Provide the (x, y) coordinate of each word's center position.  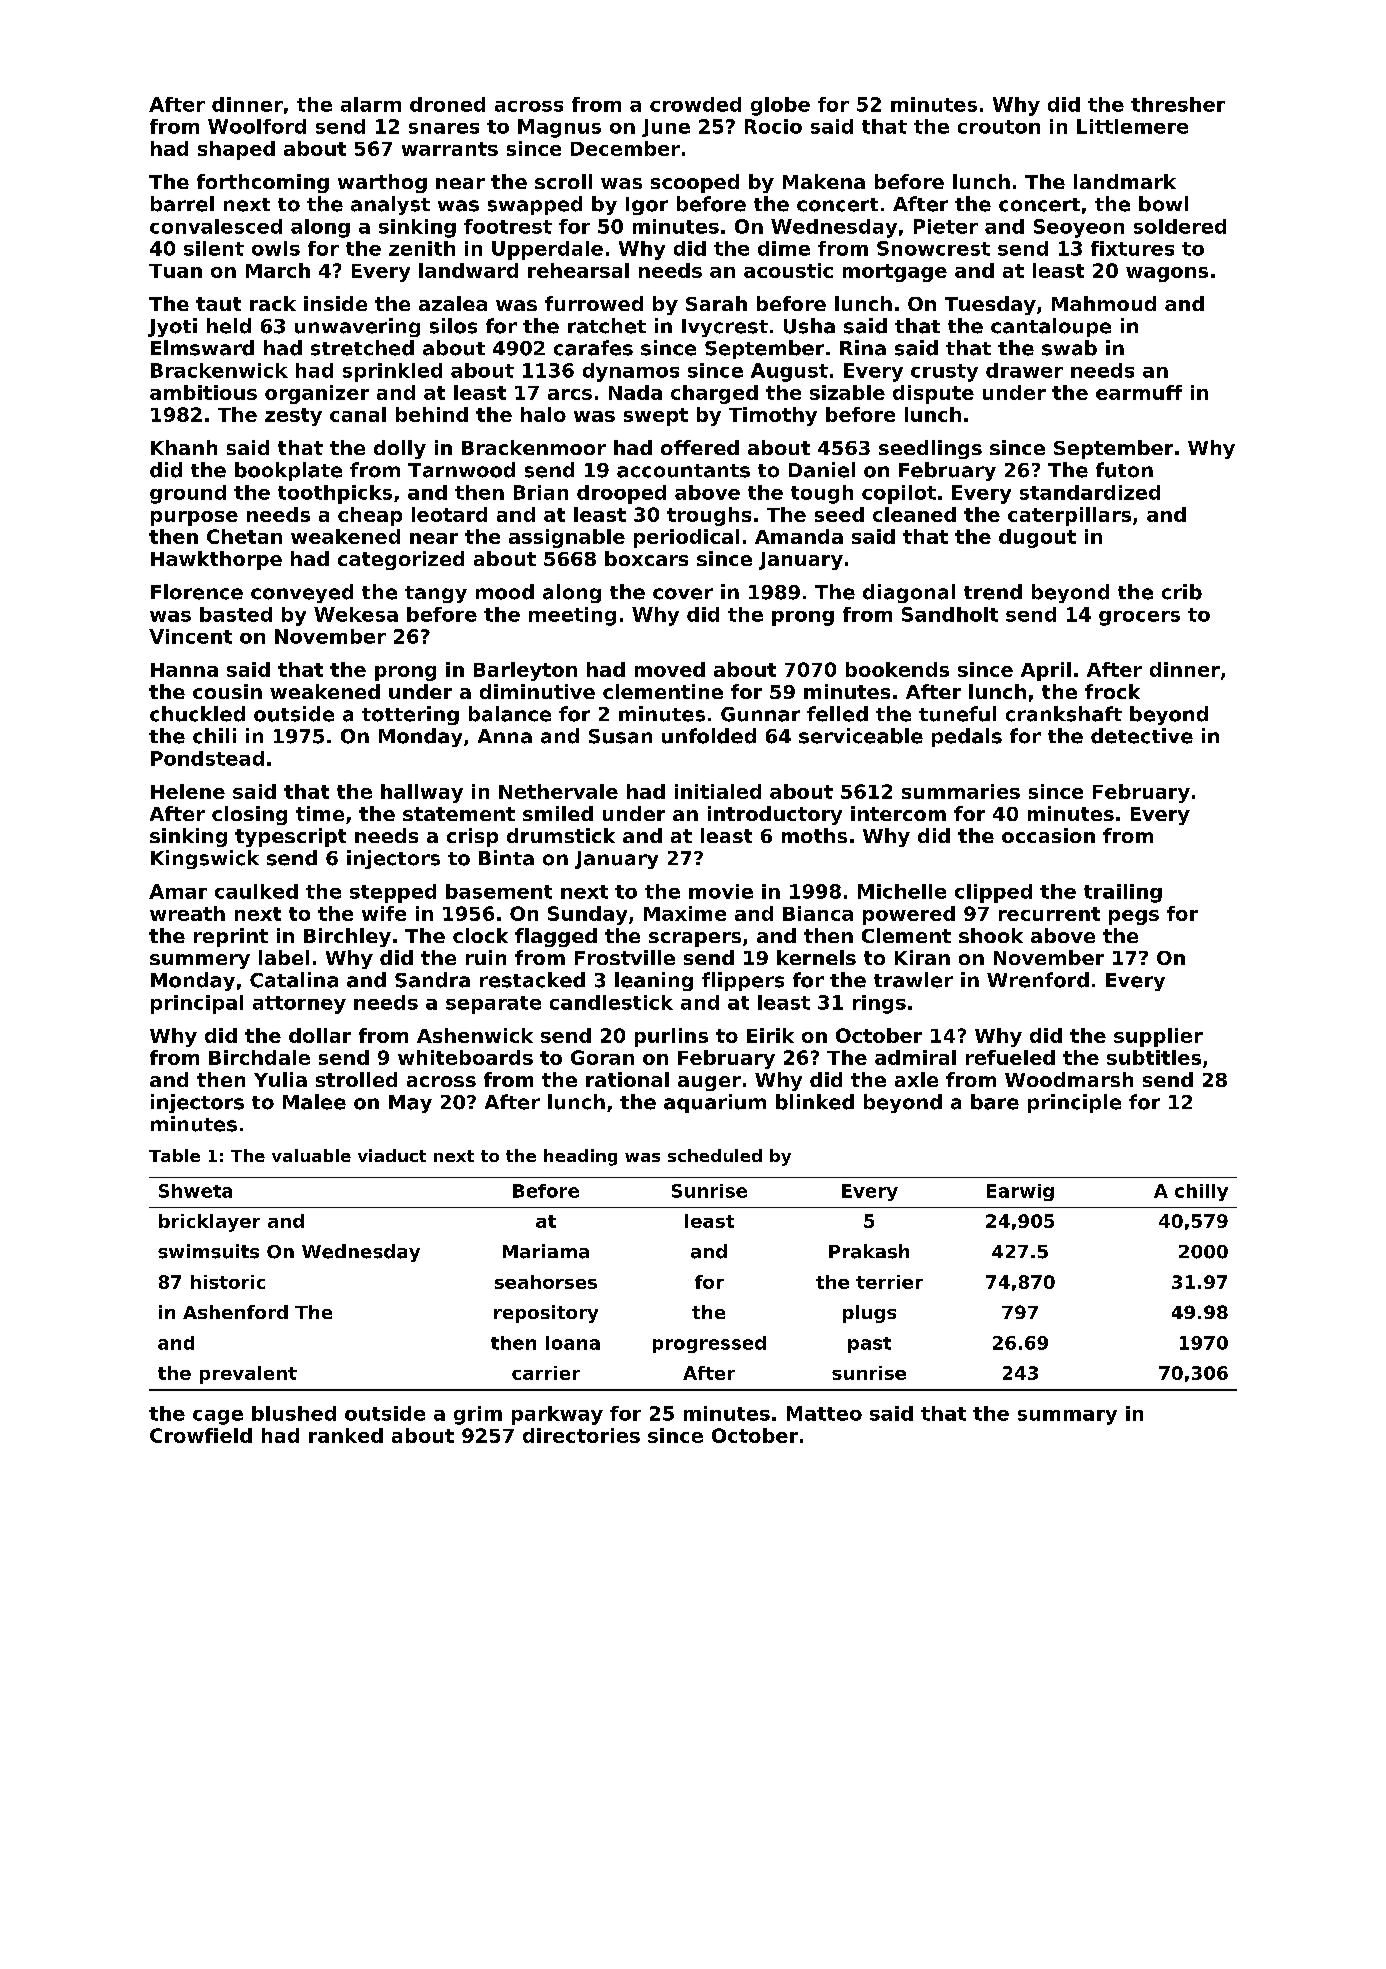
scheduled (715, 1155)
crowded (695, 104)
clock (480, 935)
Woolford (257, 126)
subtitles (1154, 1057)
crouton (999, 127)
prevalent (248, 1375)
